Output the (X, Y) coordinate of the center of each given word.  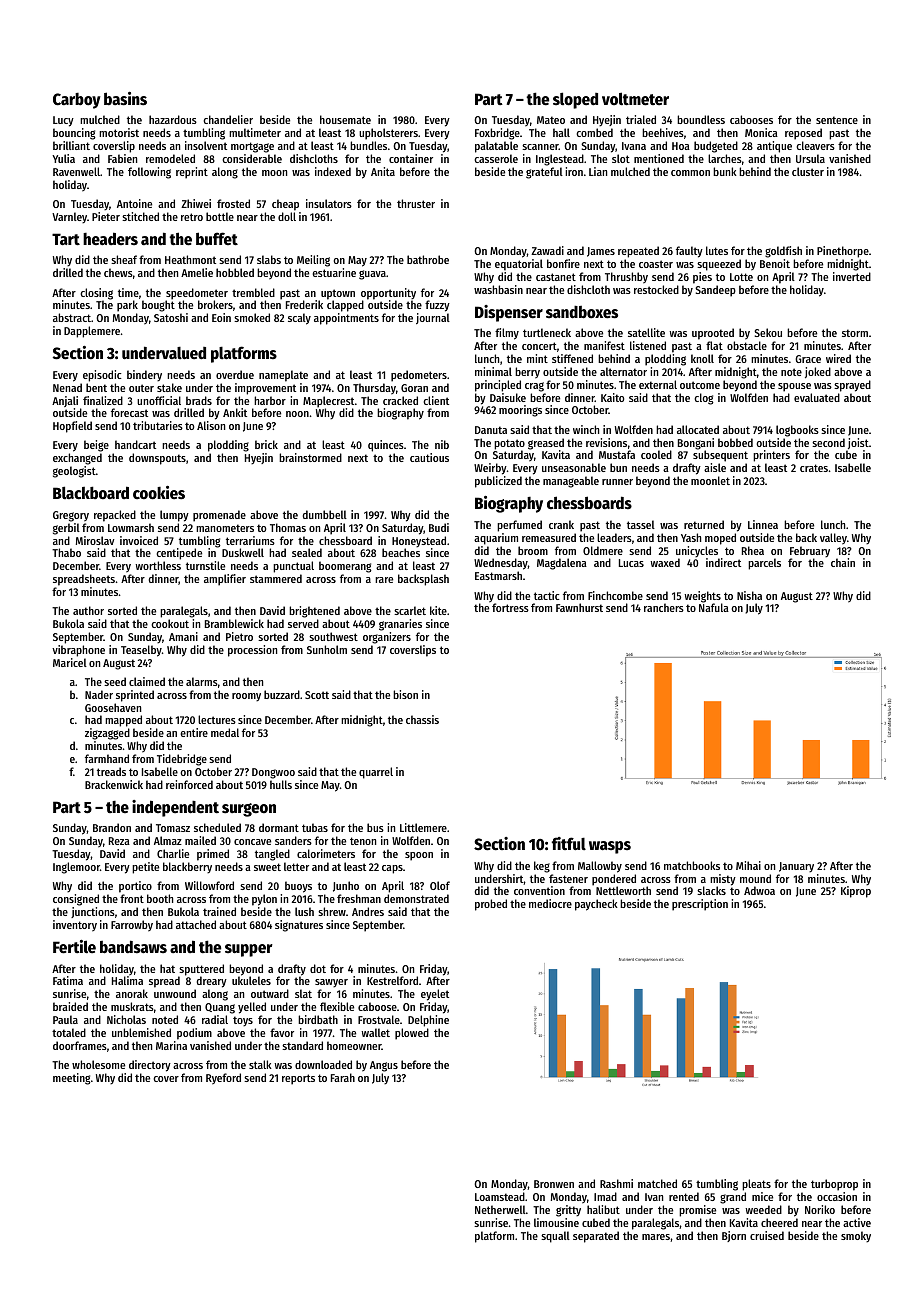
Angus (384, 1066)
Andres (368, 911)
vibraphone (78, 651)
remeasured (549, 537)
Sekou (768, 332)
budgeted (716, 147)
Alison (211, 425)
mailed (200, 840)
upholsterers (388, 134)
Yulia (63, 158)
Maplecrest (328, 402)
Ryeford (223, 1079)
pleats (756, 1185)
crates (814, 468)
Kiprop (856, 892)
